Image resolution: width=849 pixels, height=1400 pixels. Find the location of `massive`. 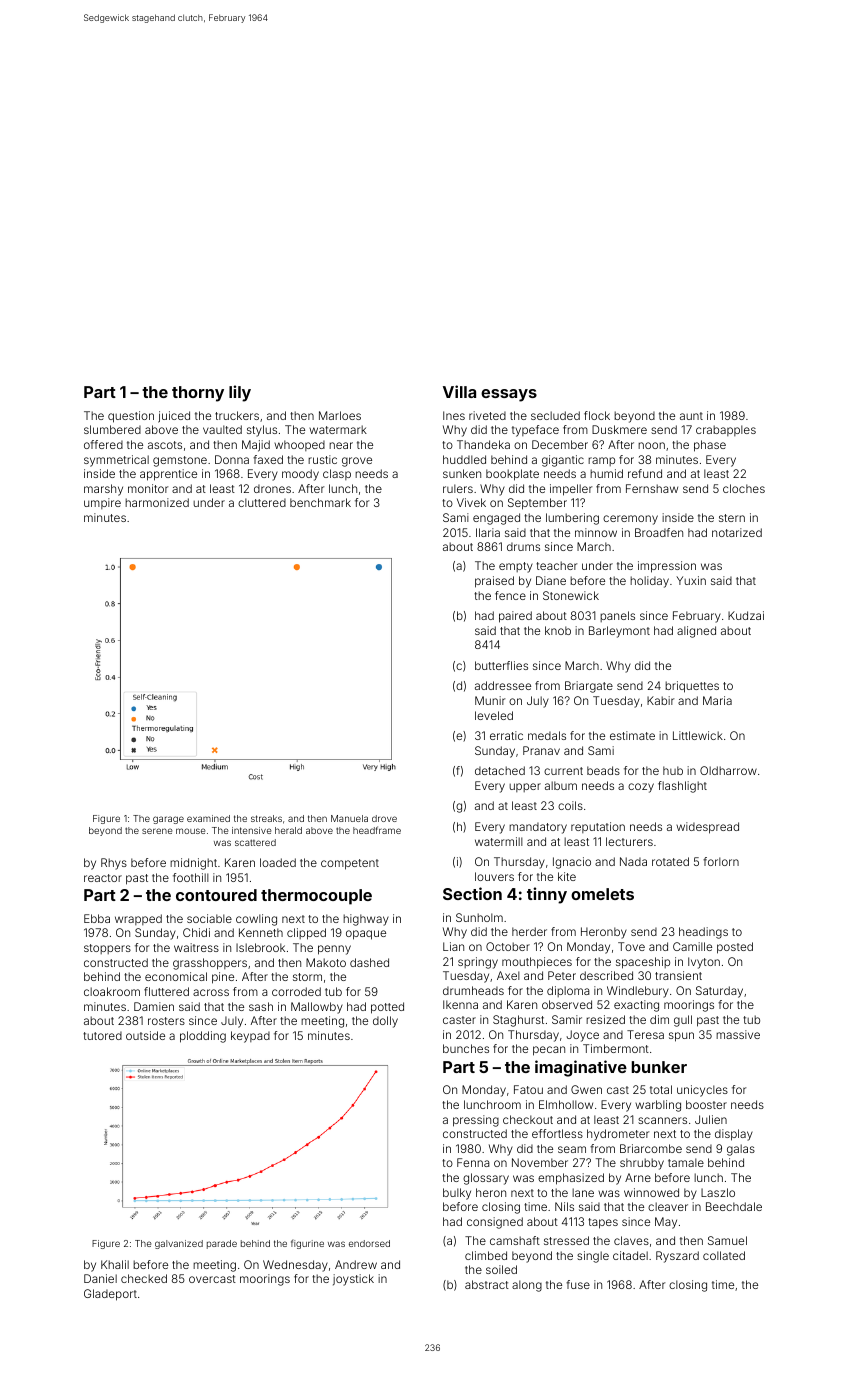

massive is located at coordinates (738, 1034).
